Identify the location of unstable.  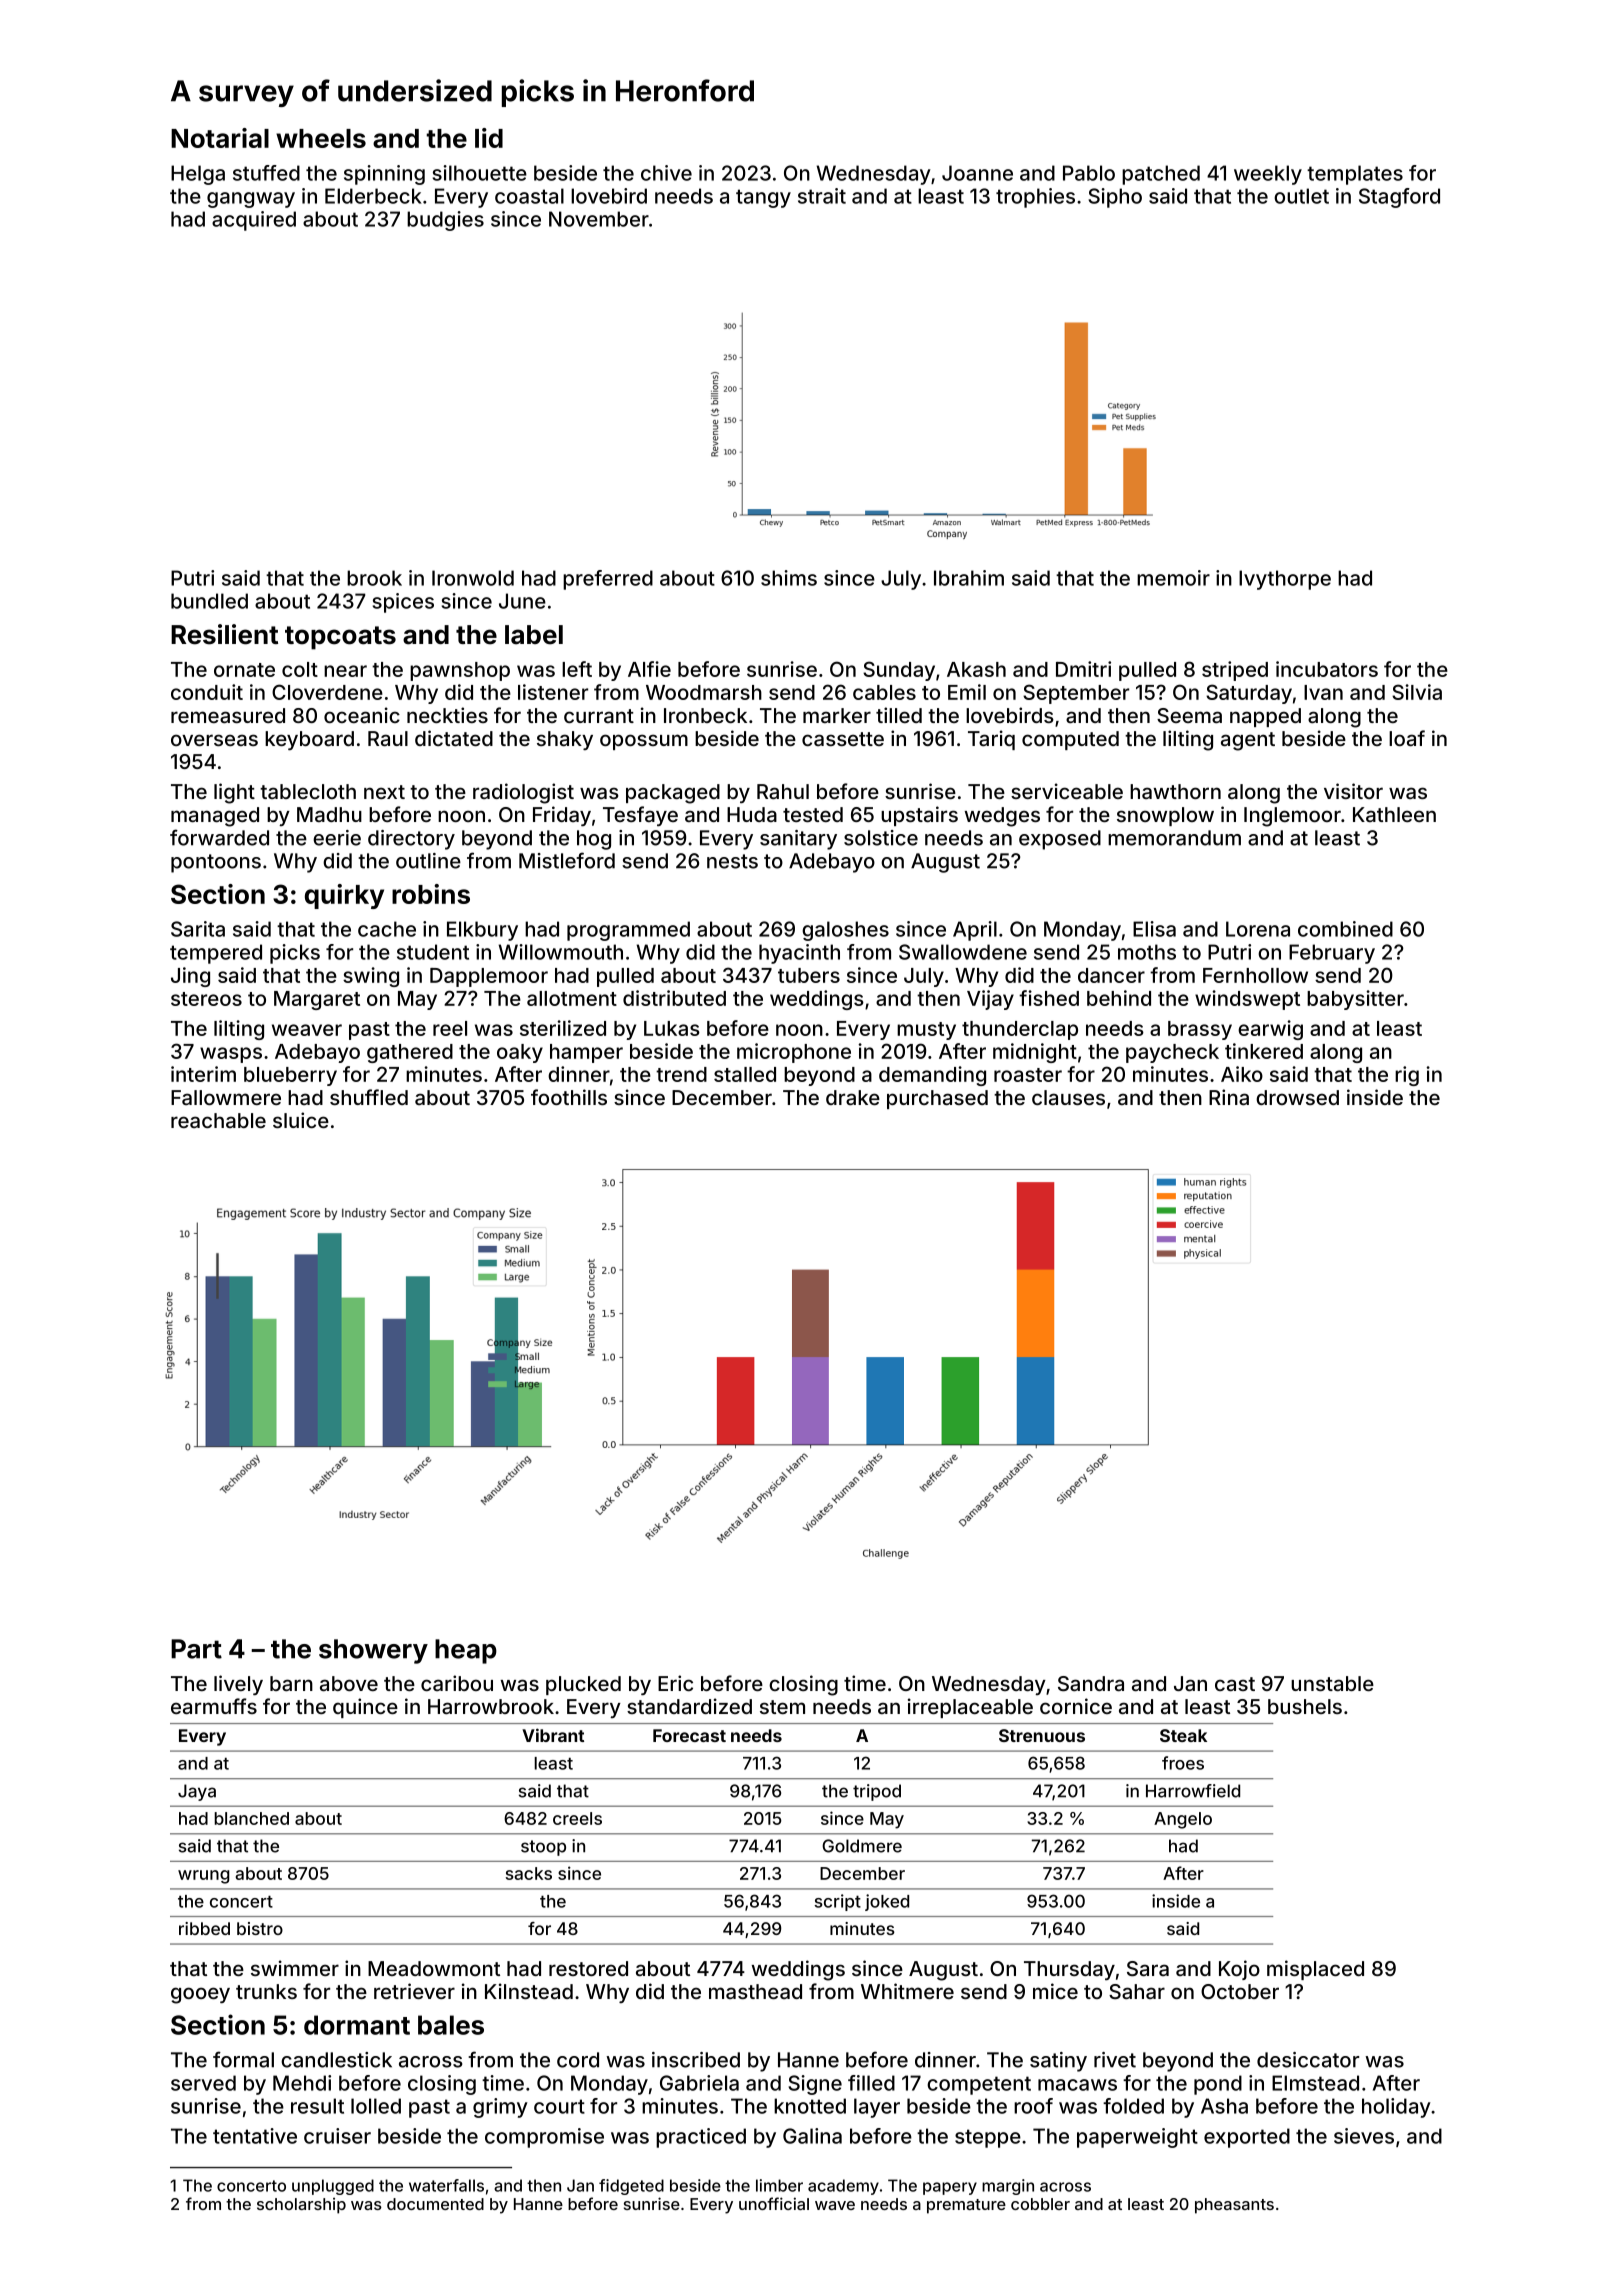
(1332, 1683).
